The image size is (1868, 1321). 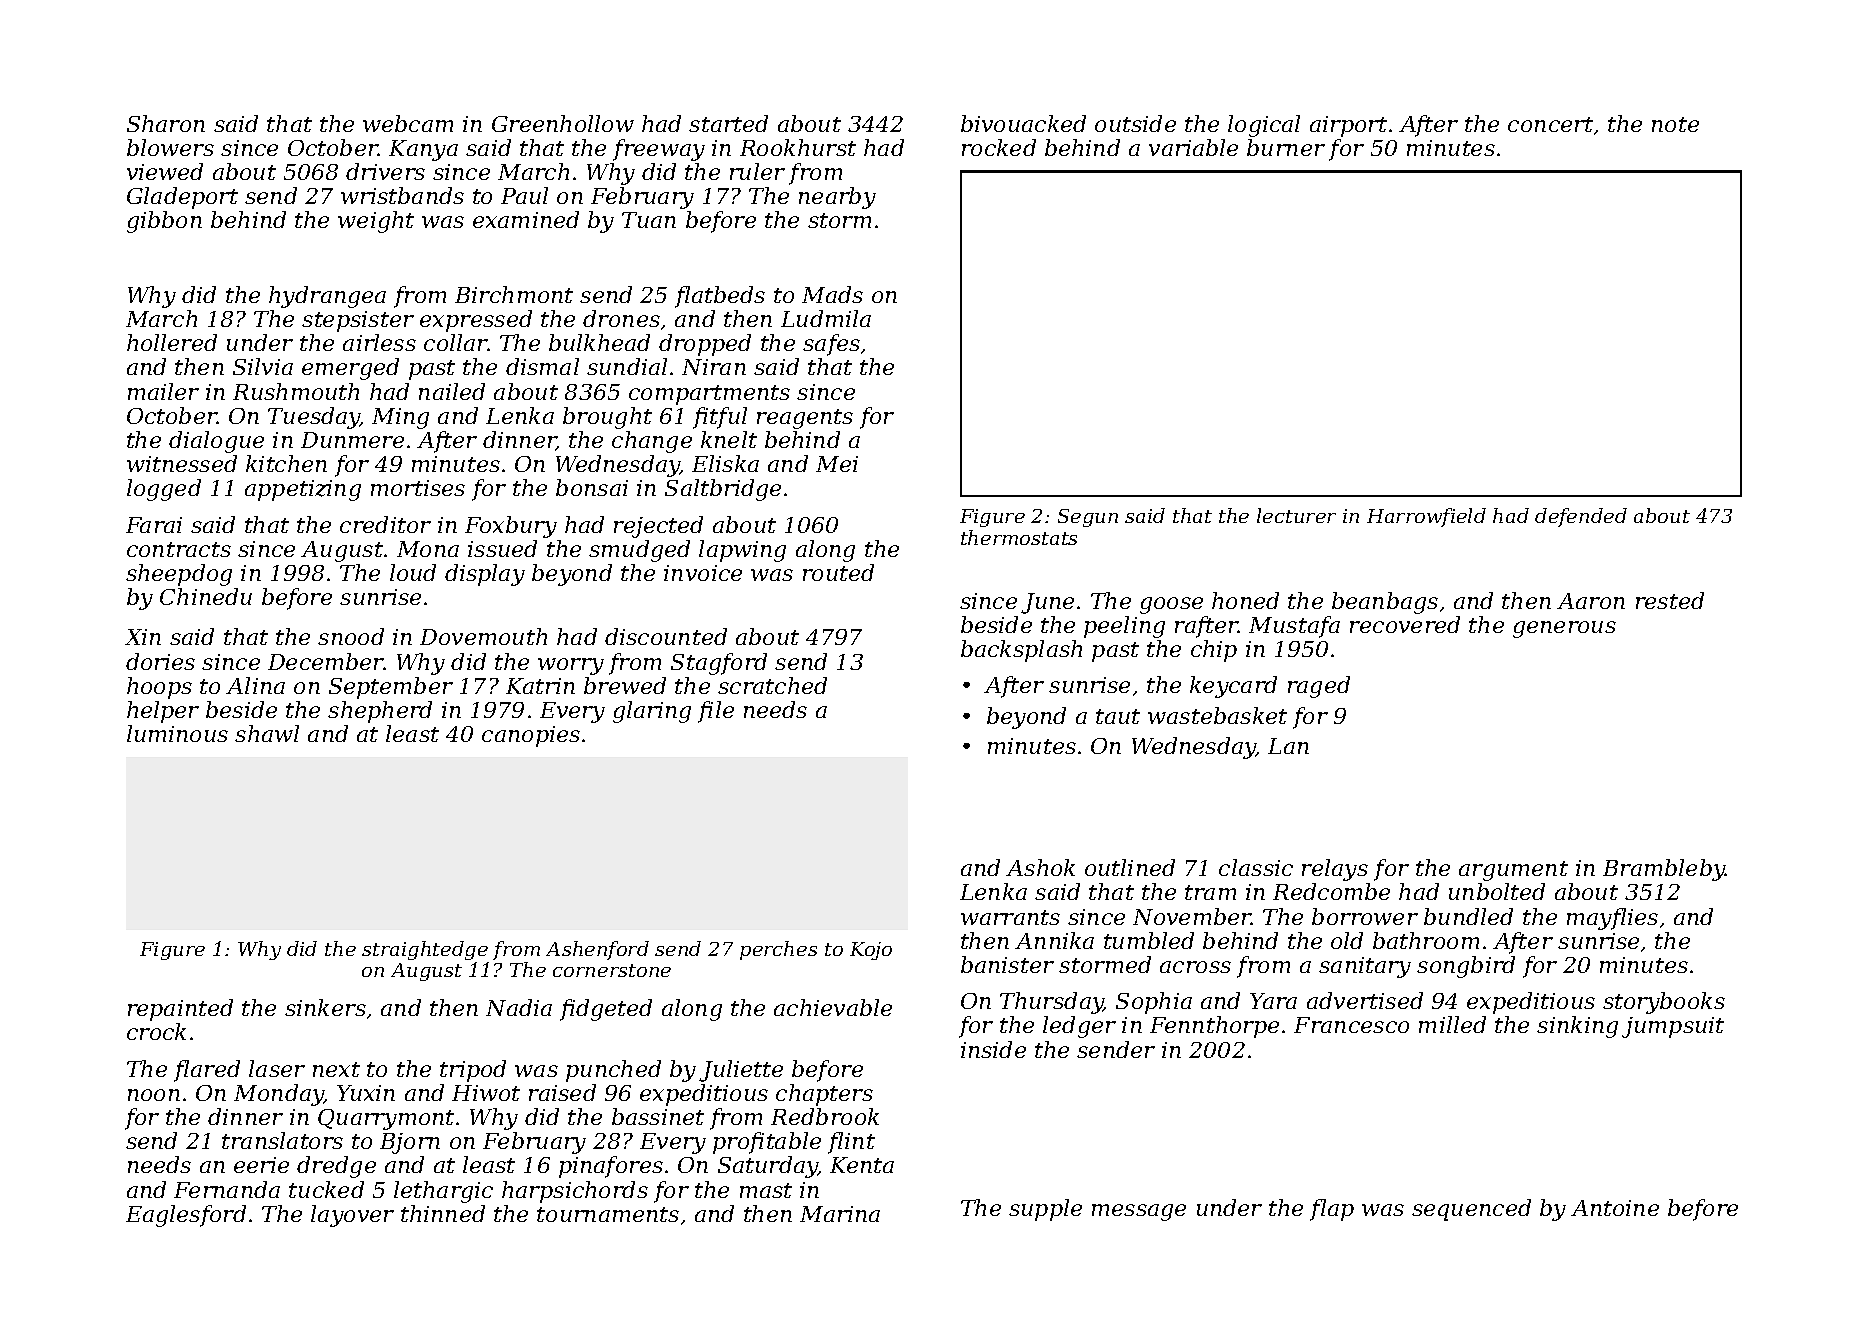 What do you see at coordinates (282, 1140) in the document?
I see `translators` at bounding box center [282, 1140].
